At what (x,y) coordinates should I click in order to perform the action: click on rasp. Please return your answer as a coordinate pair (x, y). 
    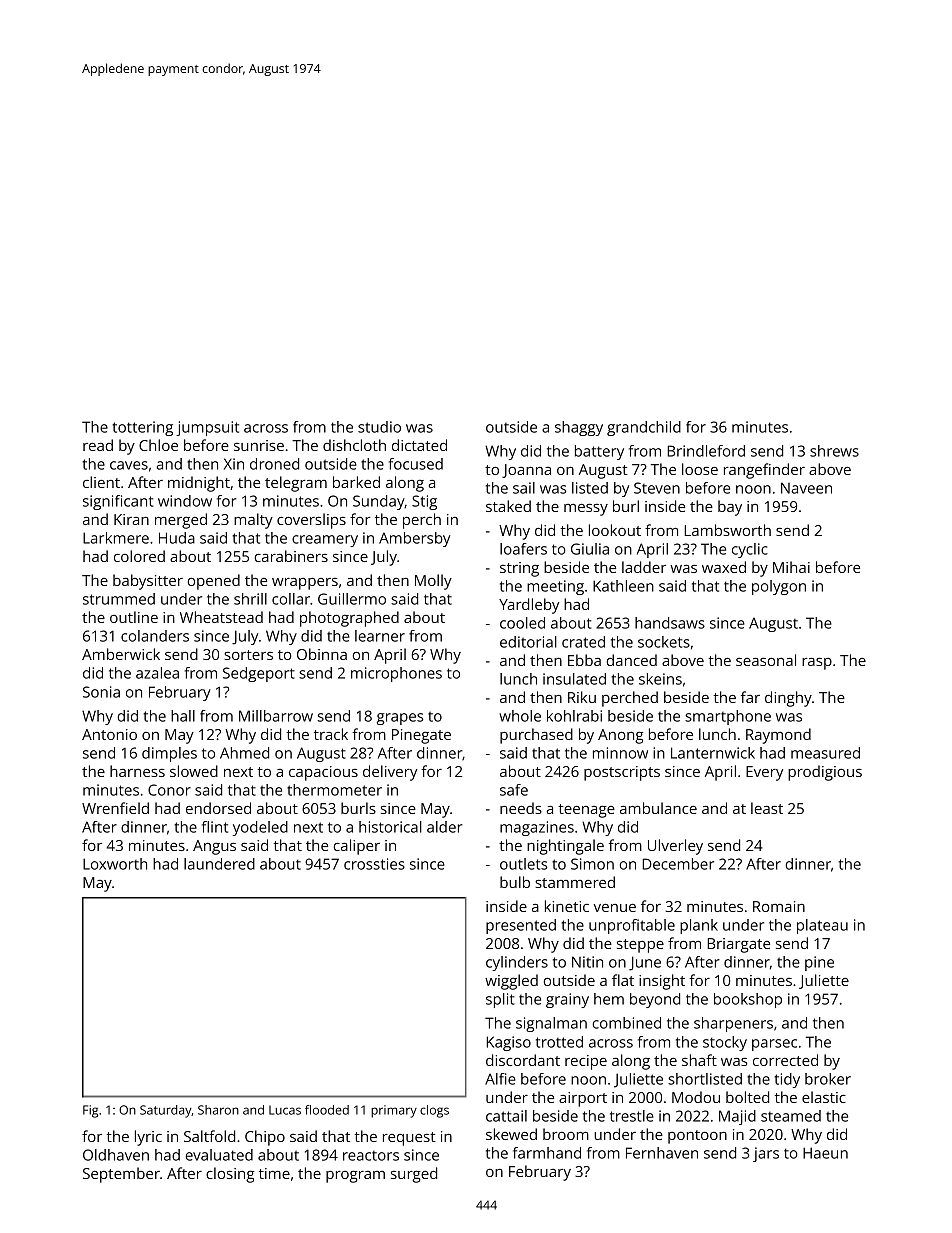
    Looking at the image, I should click on (817, 663).
